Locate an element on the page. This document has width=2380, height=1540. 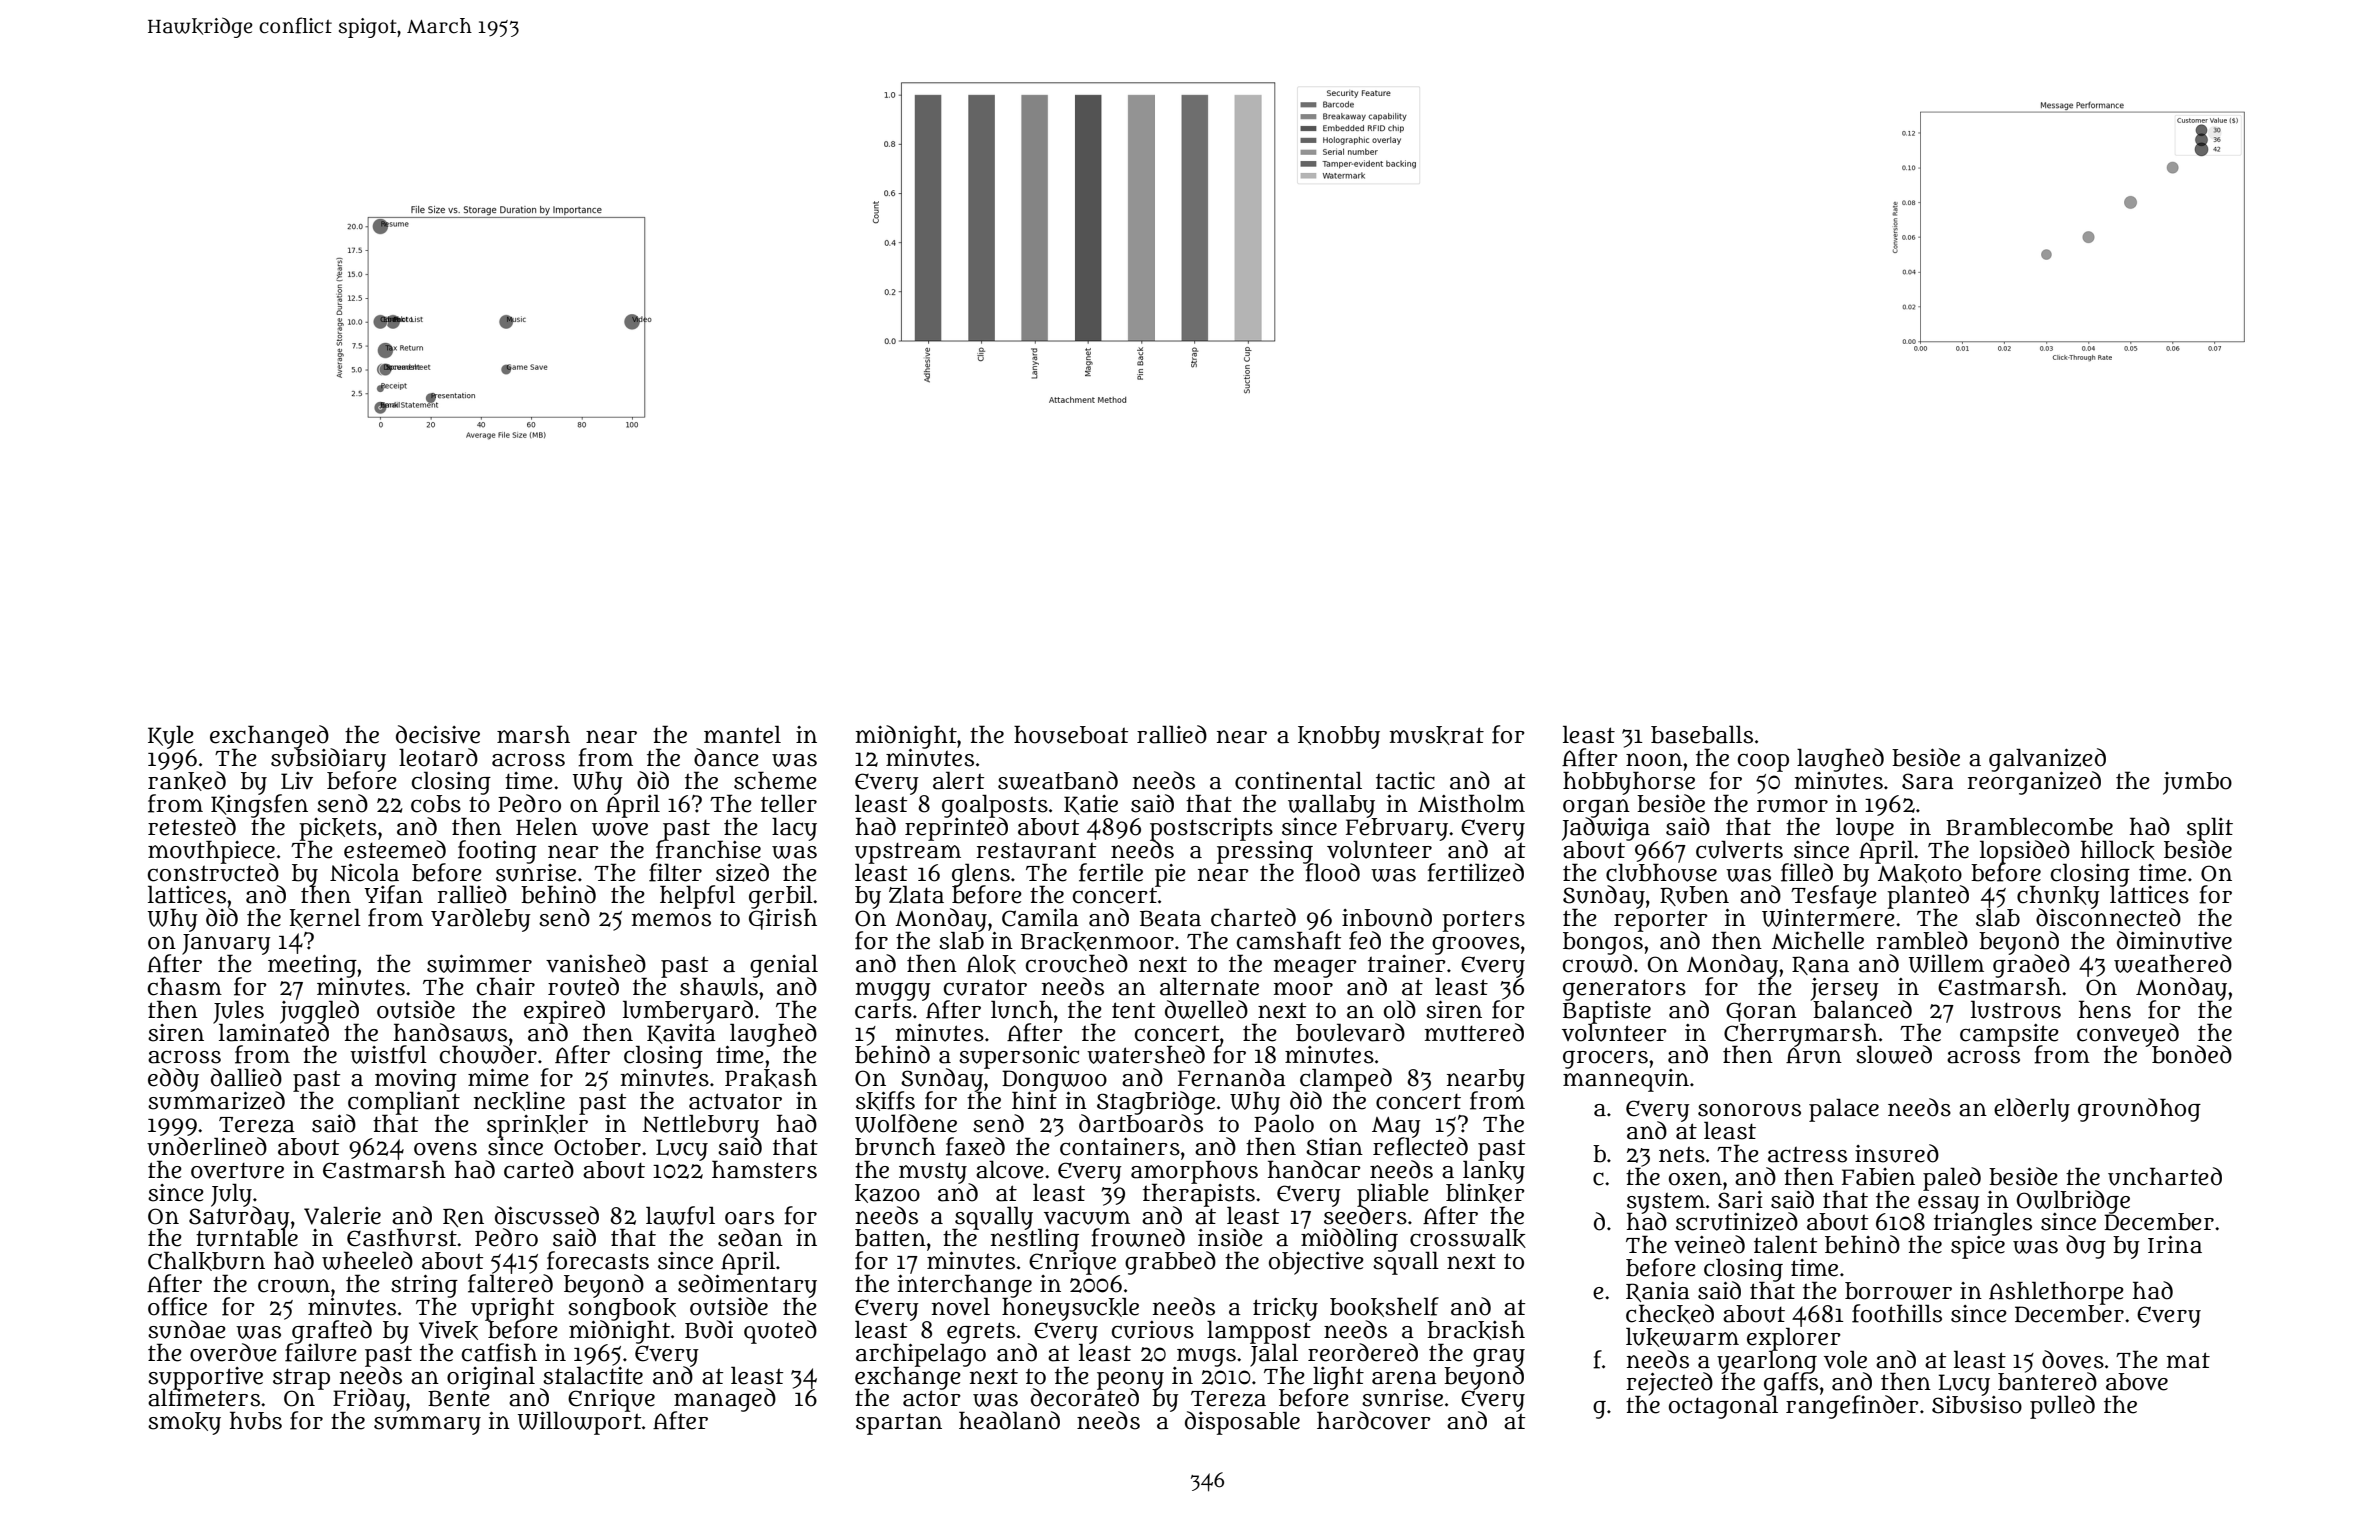
vanished is located at coordinates (596, 963).
